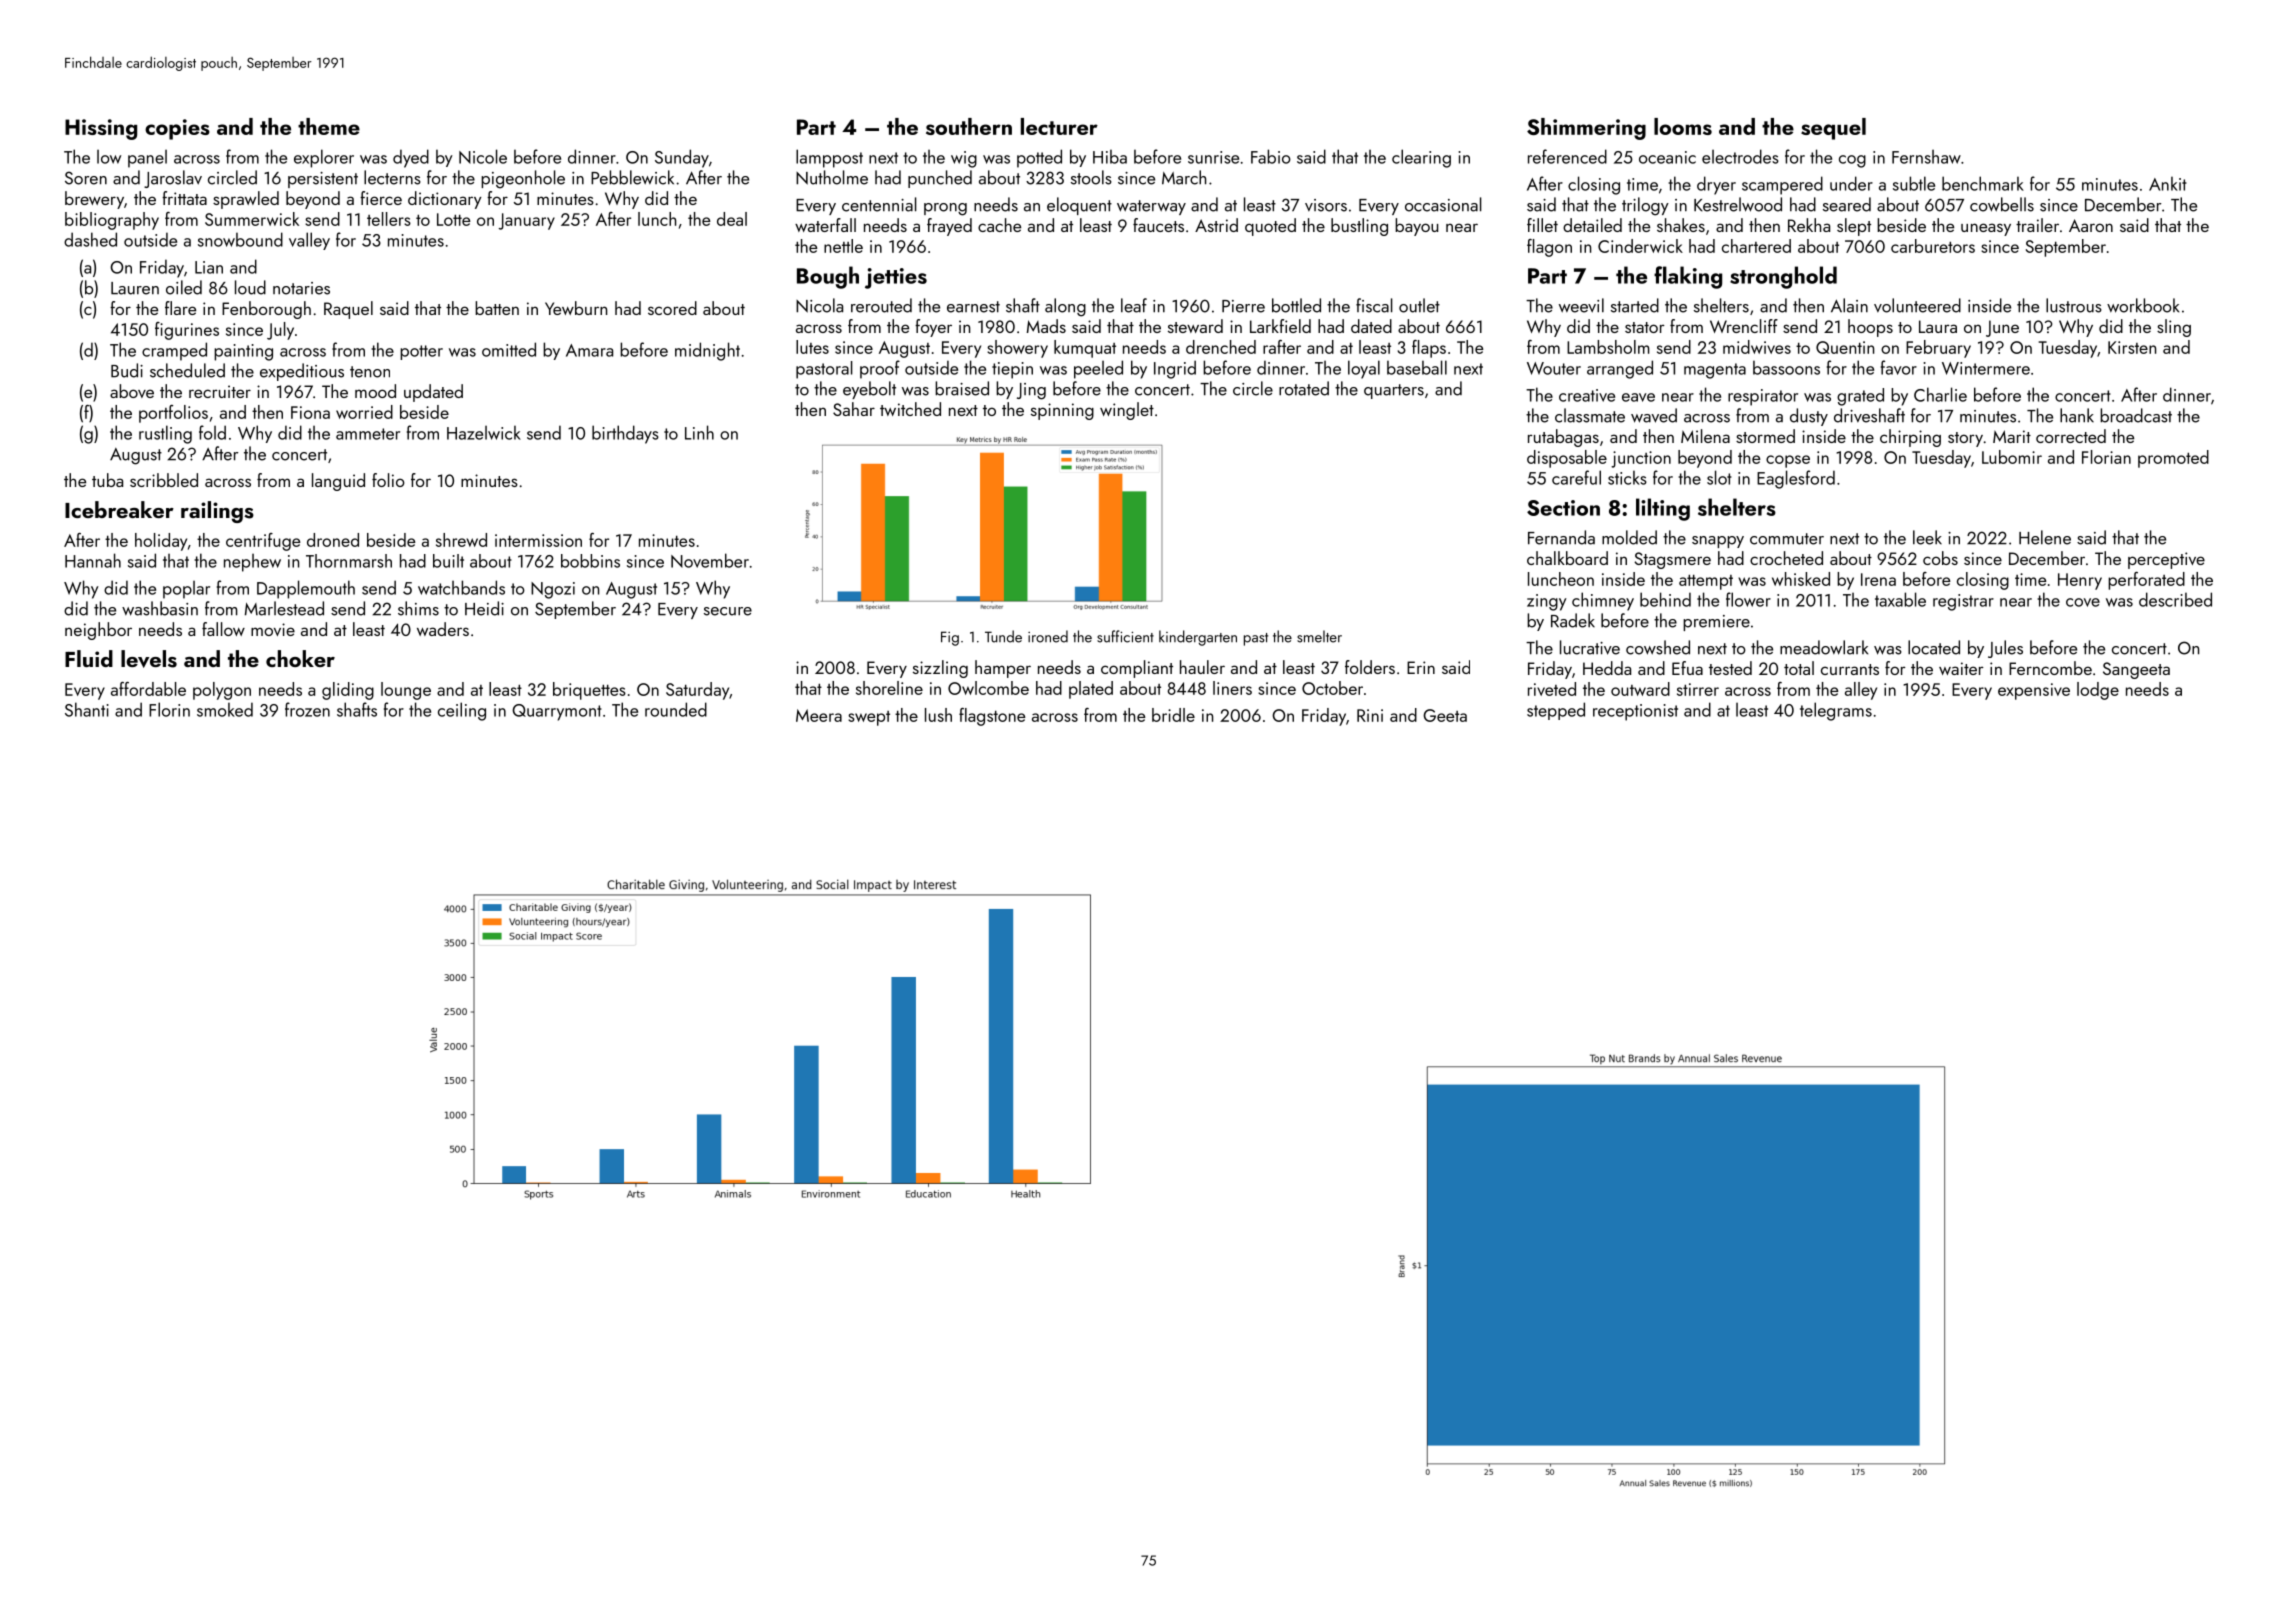 The height and width of the image is (1614, 2282). What do you see at coordinates (1688, 277) in the image?
I see `flaking` at bounding box center [1688, 277].
